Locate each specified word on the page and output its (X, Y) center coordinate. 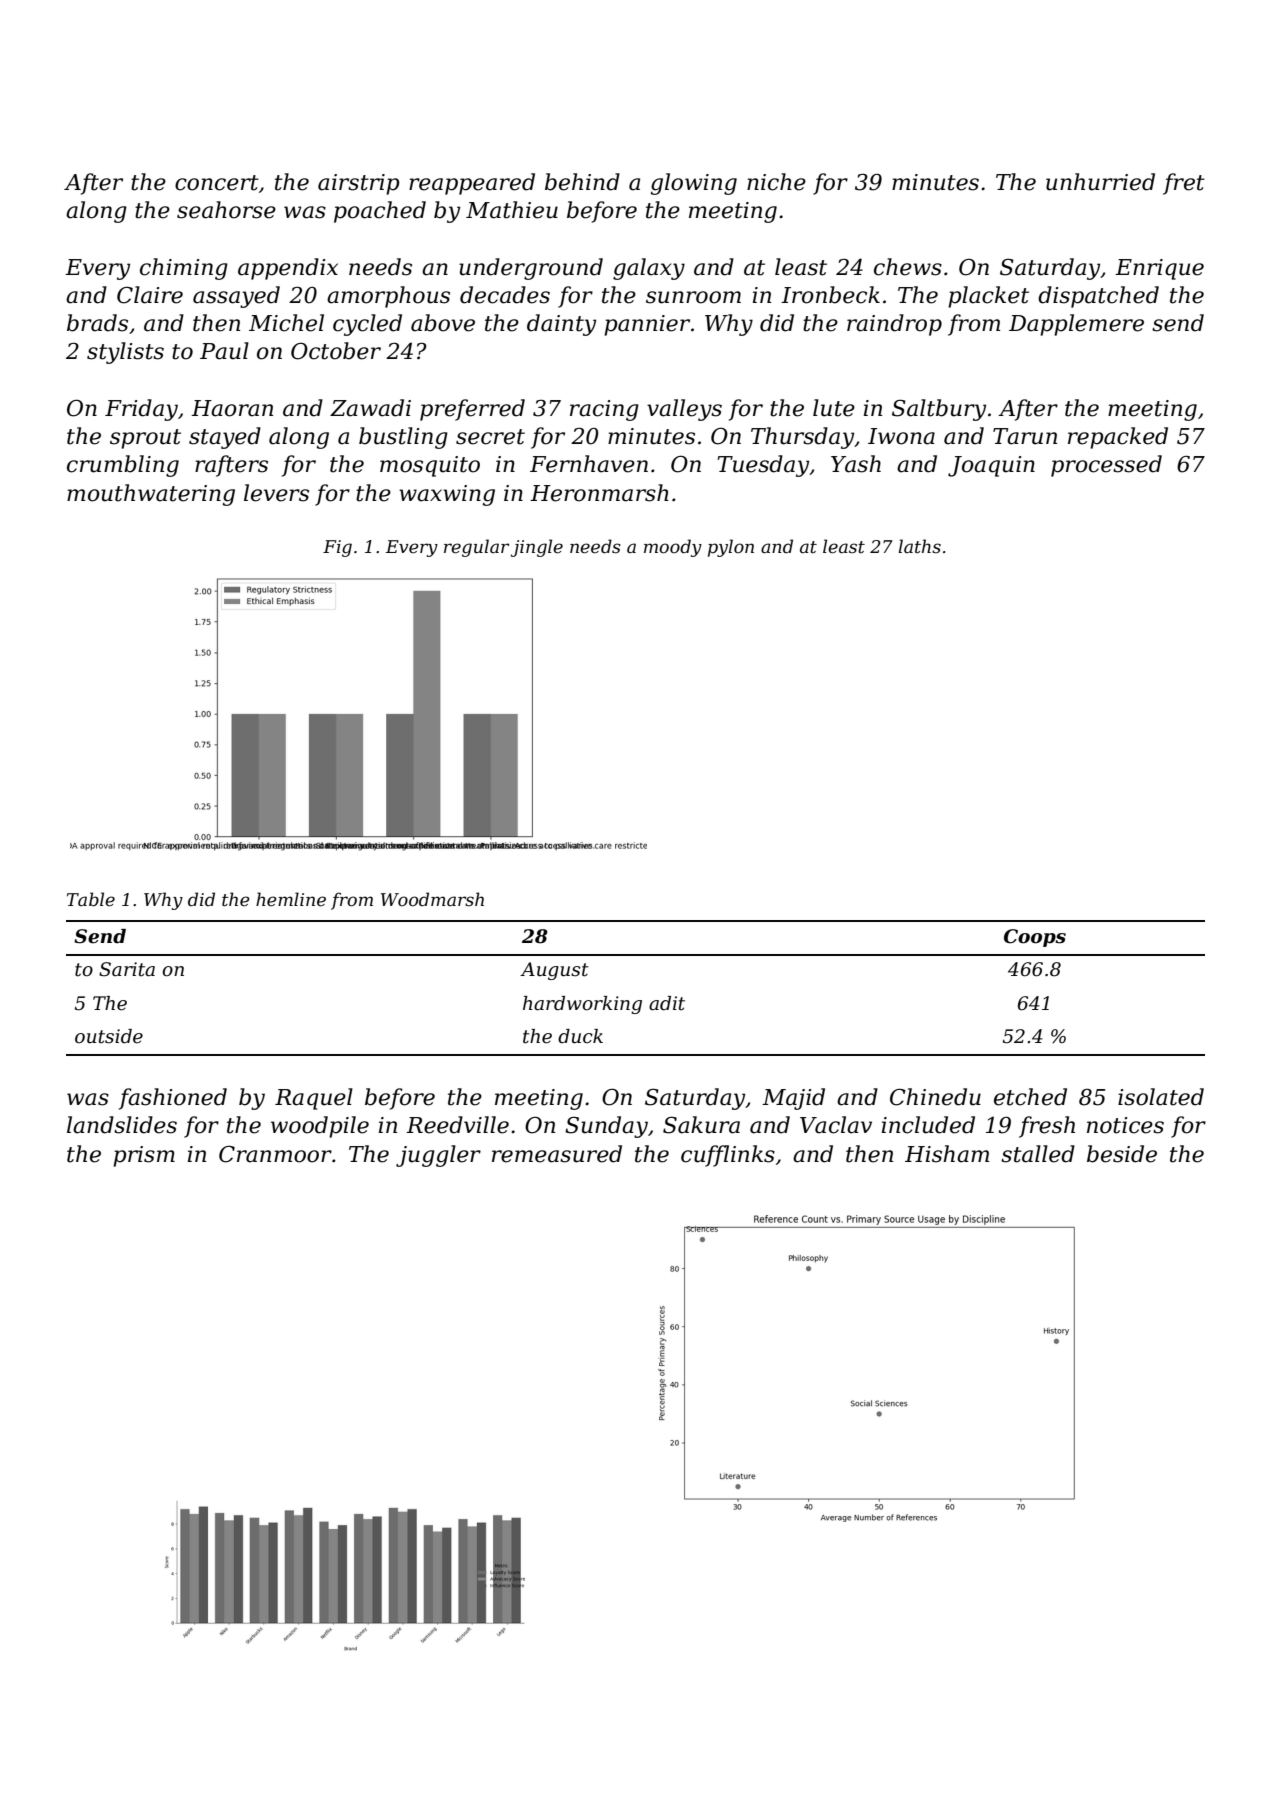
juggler (438, 1156)
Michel (286, 323)
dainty (561, 325)
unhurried (1100, 182)
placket (988, 297)
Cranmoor (275, 1154)
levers (276, 493)
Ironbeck (830, 295)
